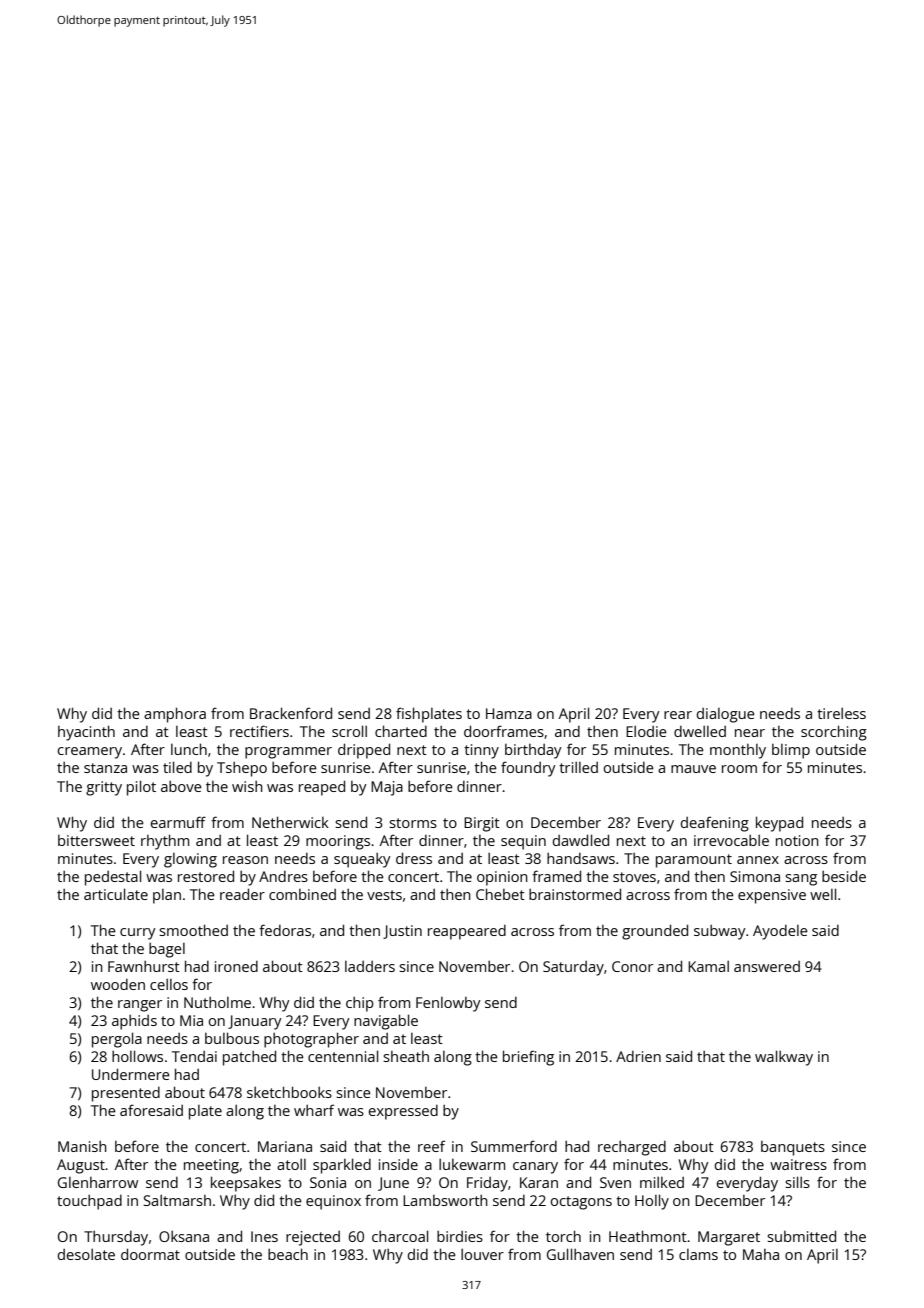 This page has width=924, height=1308. Describe the element at coordinates (175, 715) in the page. I see `amphora` at that location.
